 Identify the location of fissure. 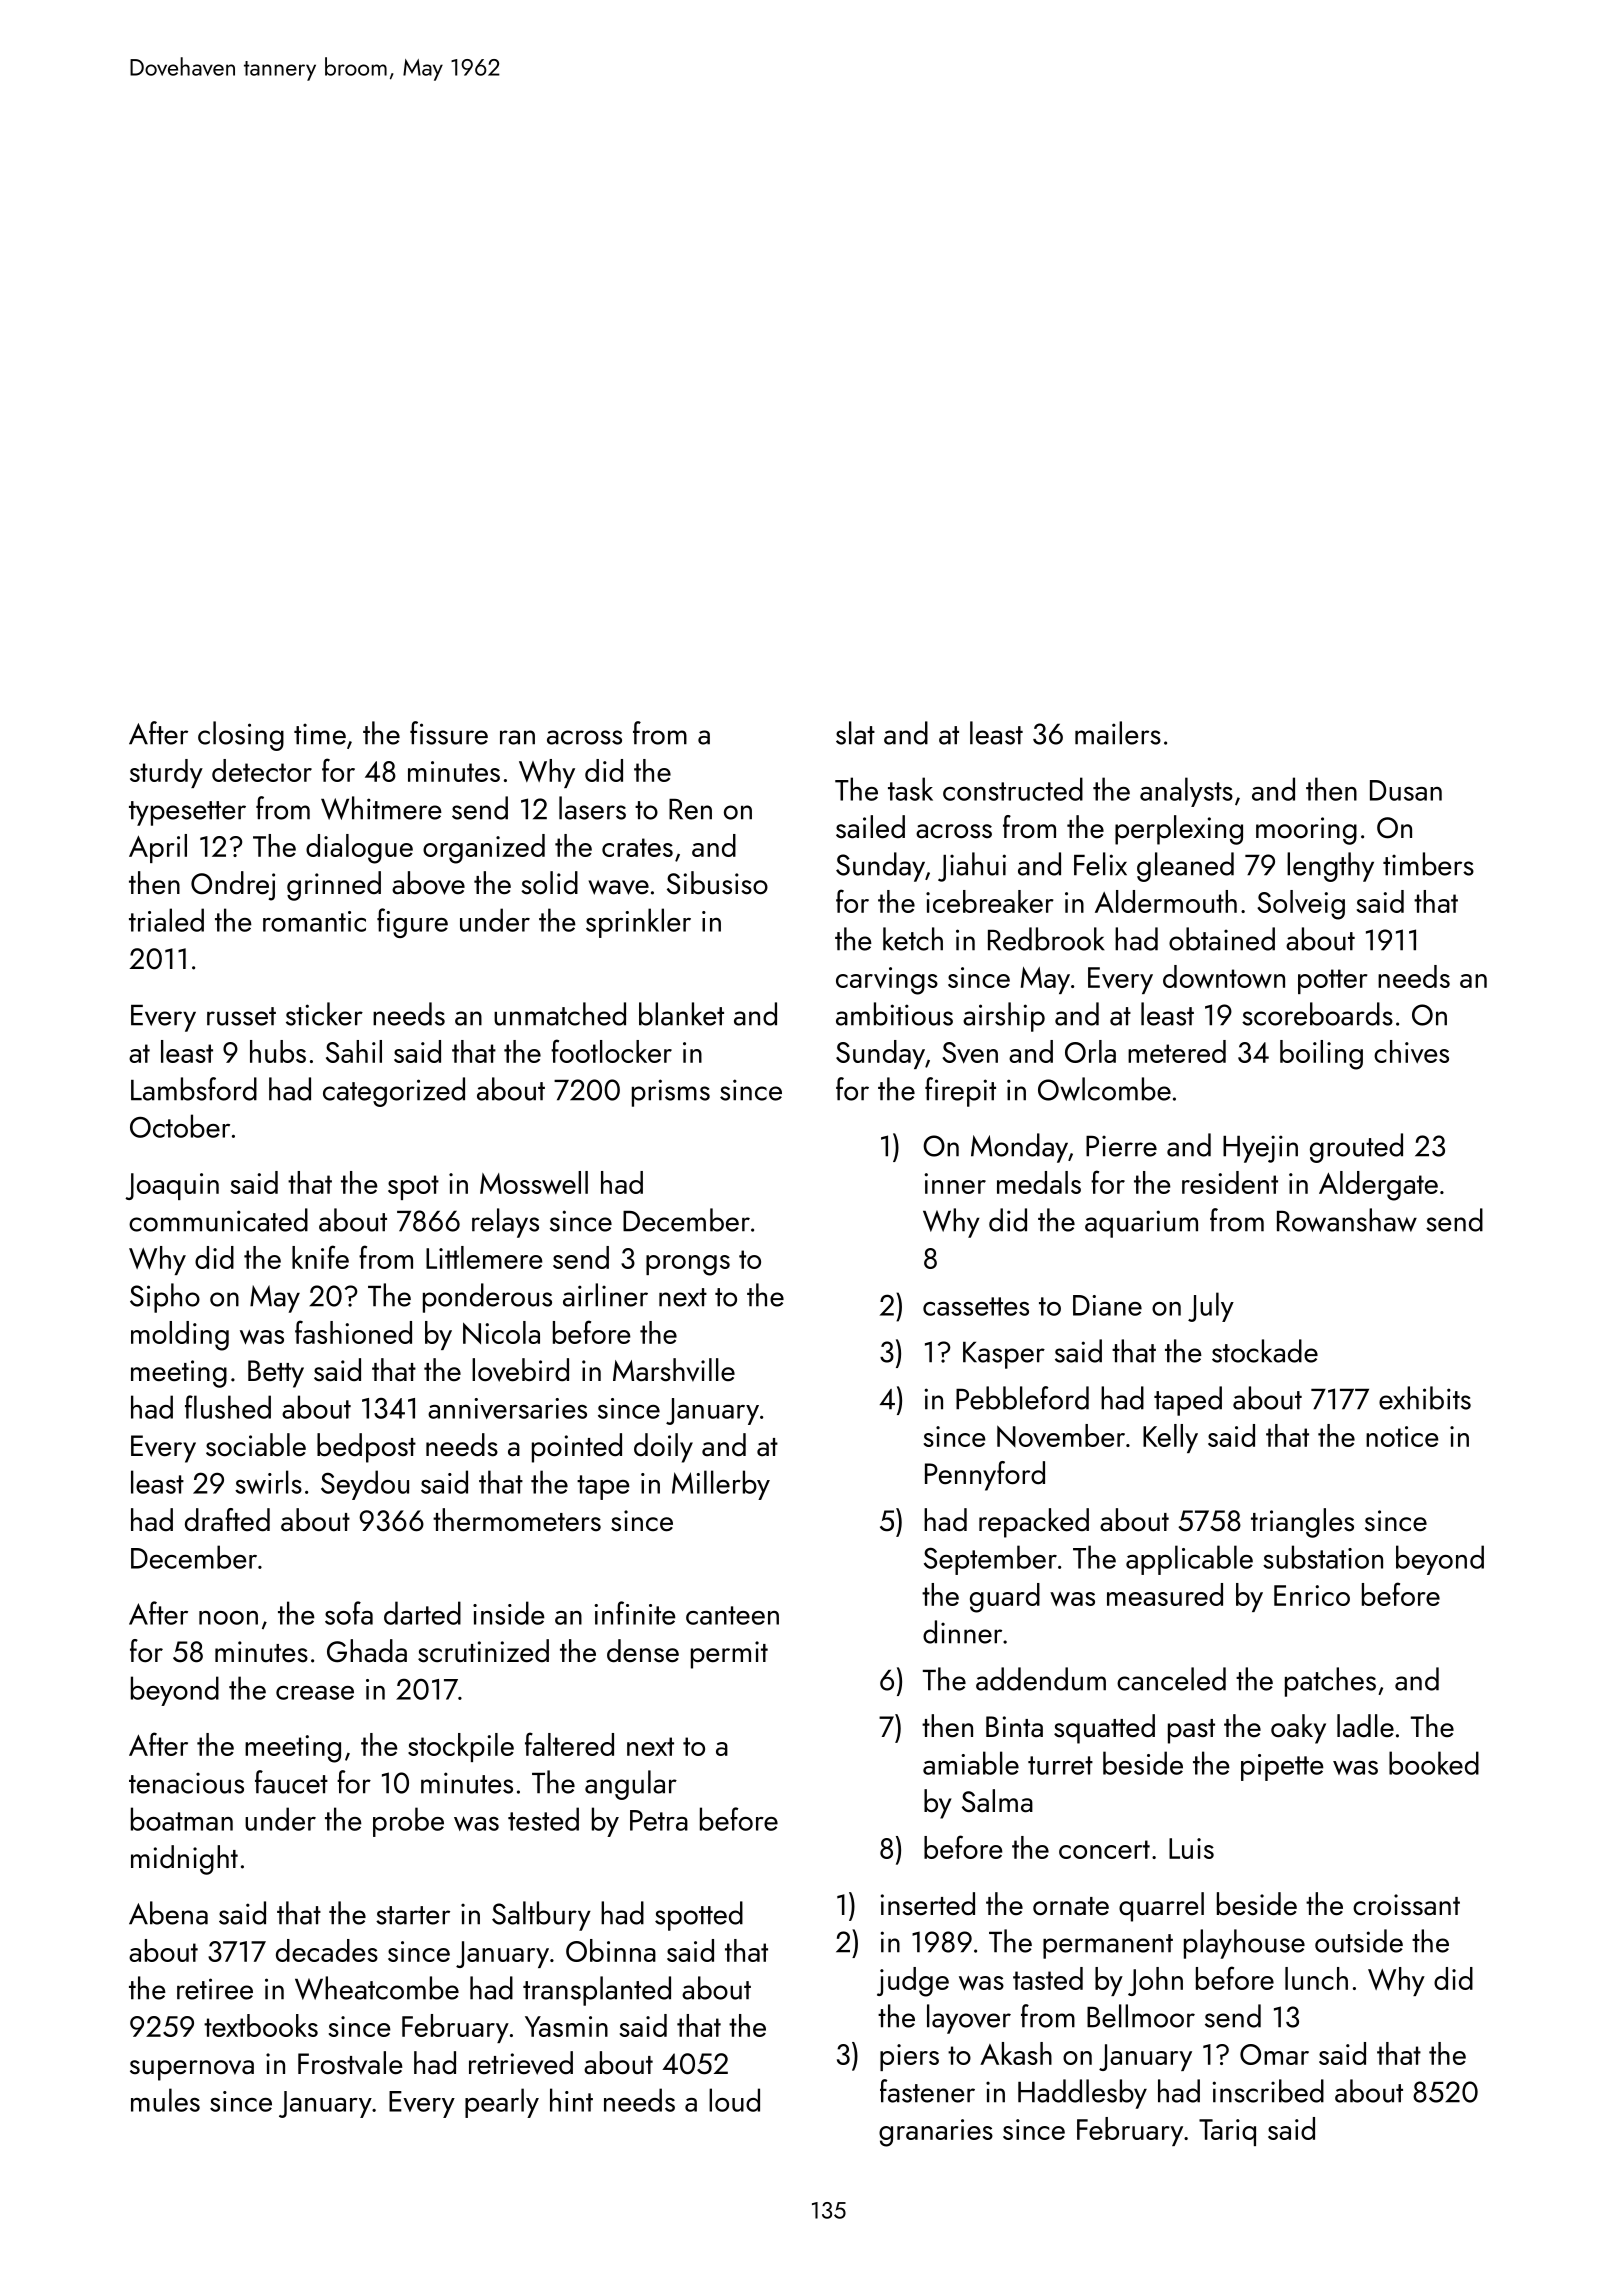
(449, 733).
